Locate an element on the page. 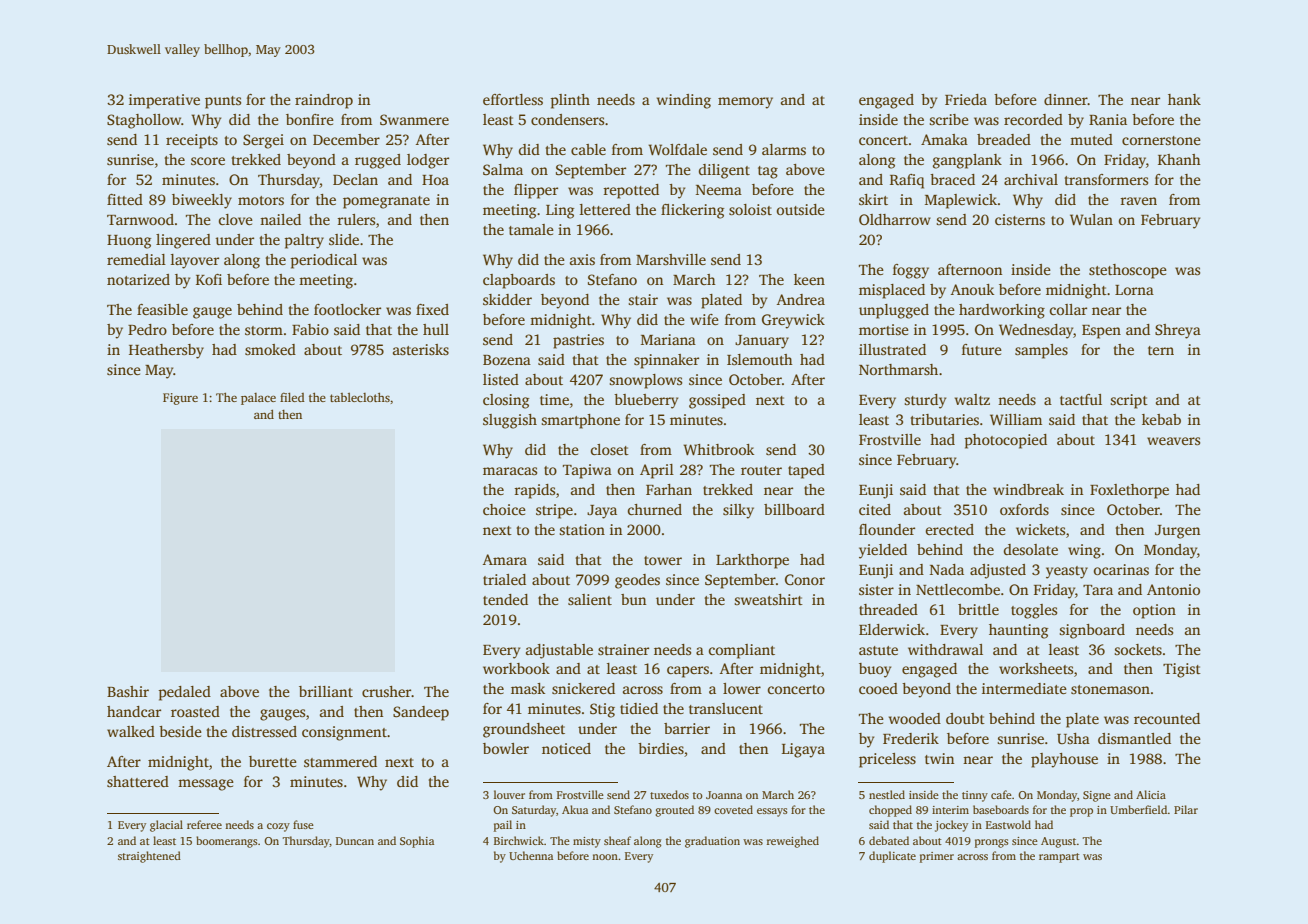  fuse is located at coordinates (303, 824).
